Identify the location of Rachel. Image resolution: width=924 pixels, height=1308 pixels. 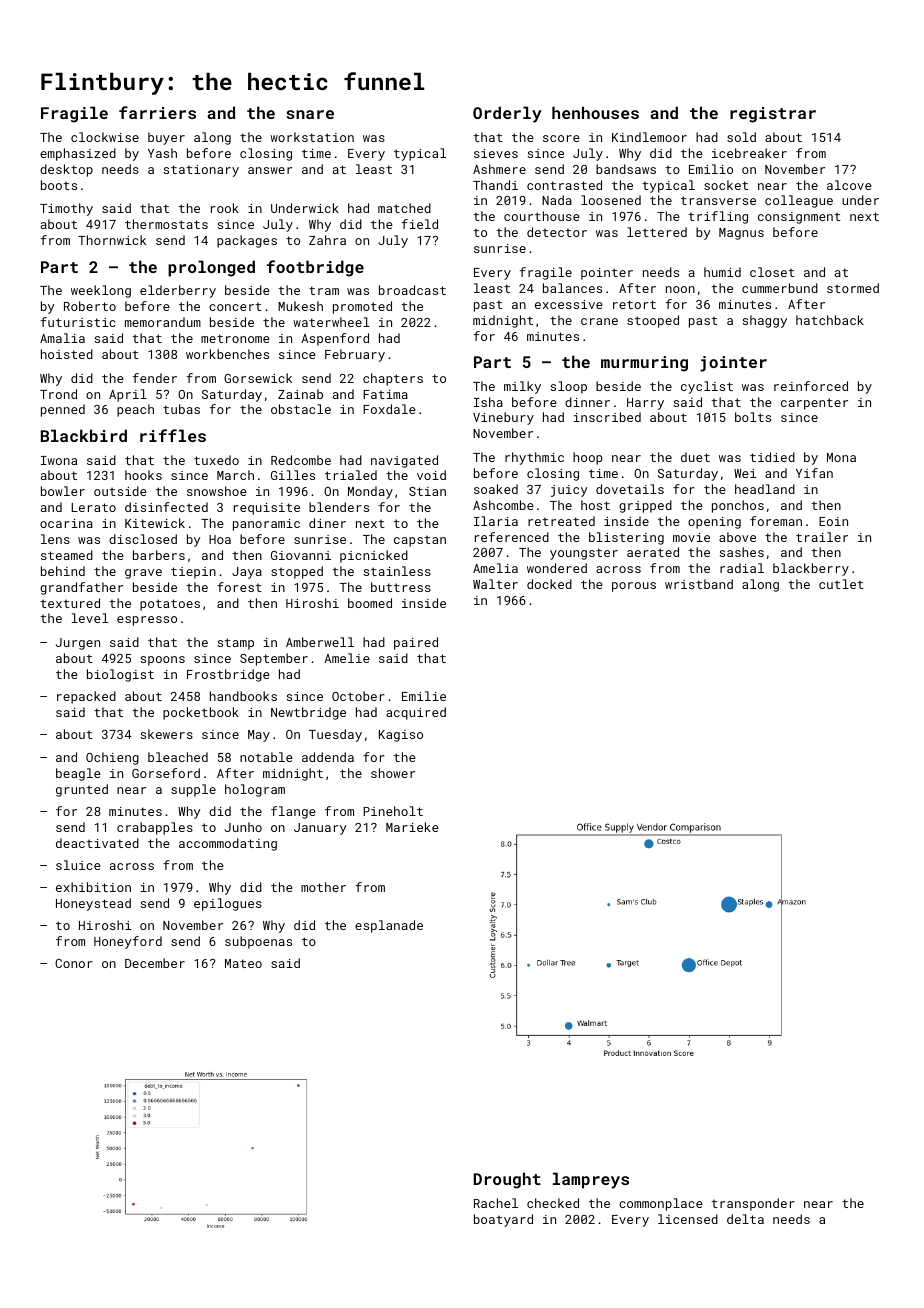
(496, 1203).
